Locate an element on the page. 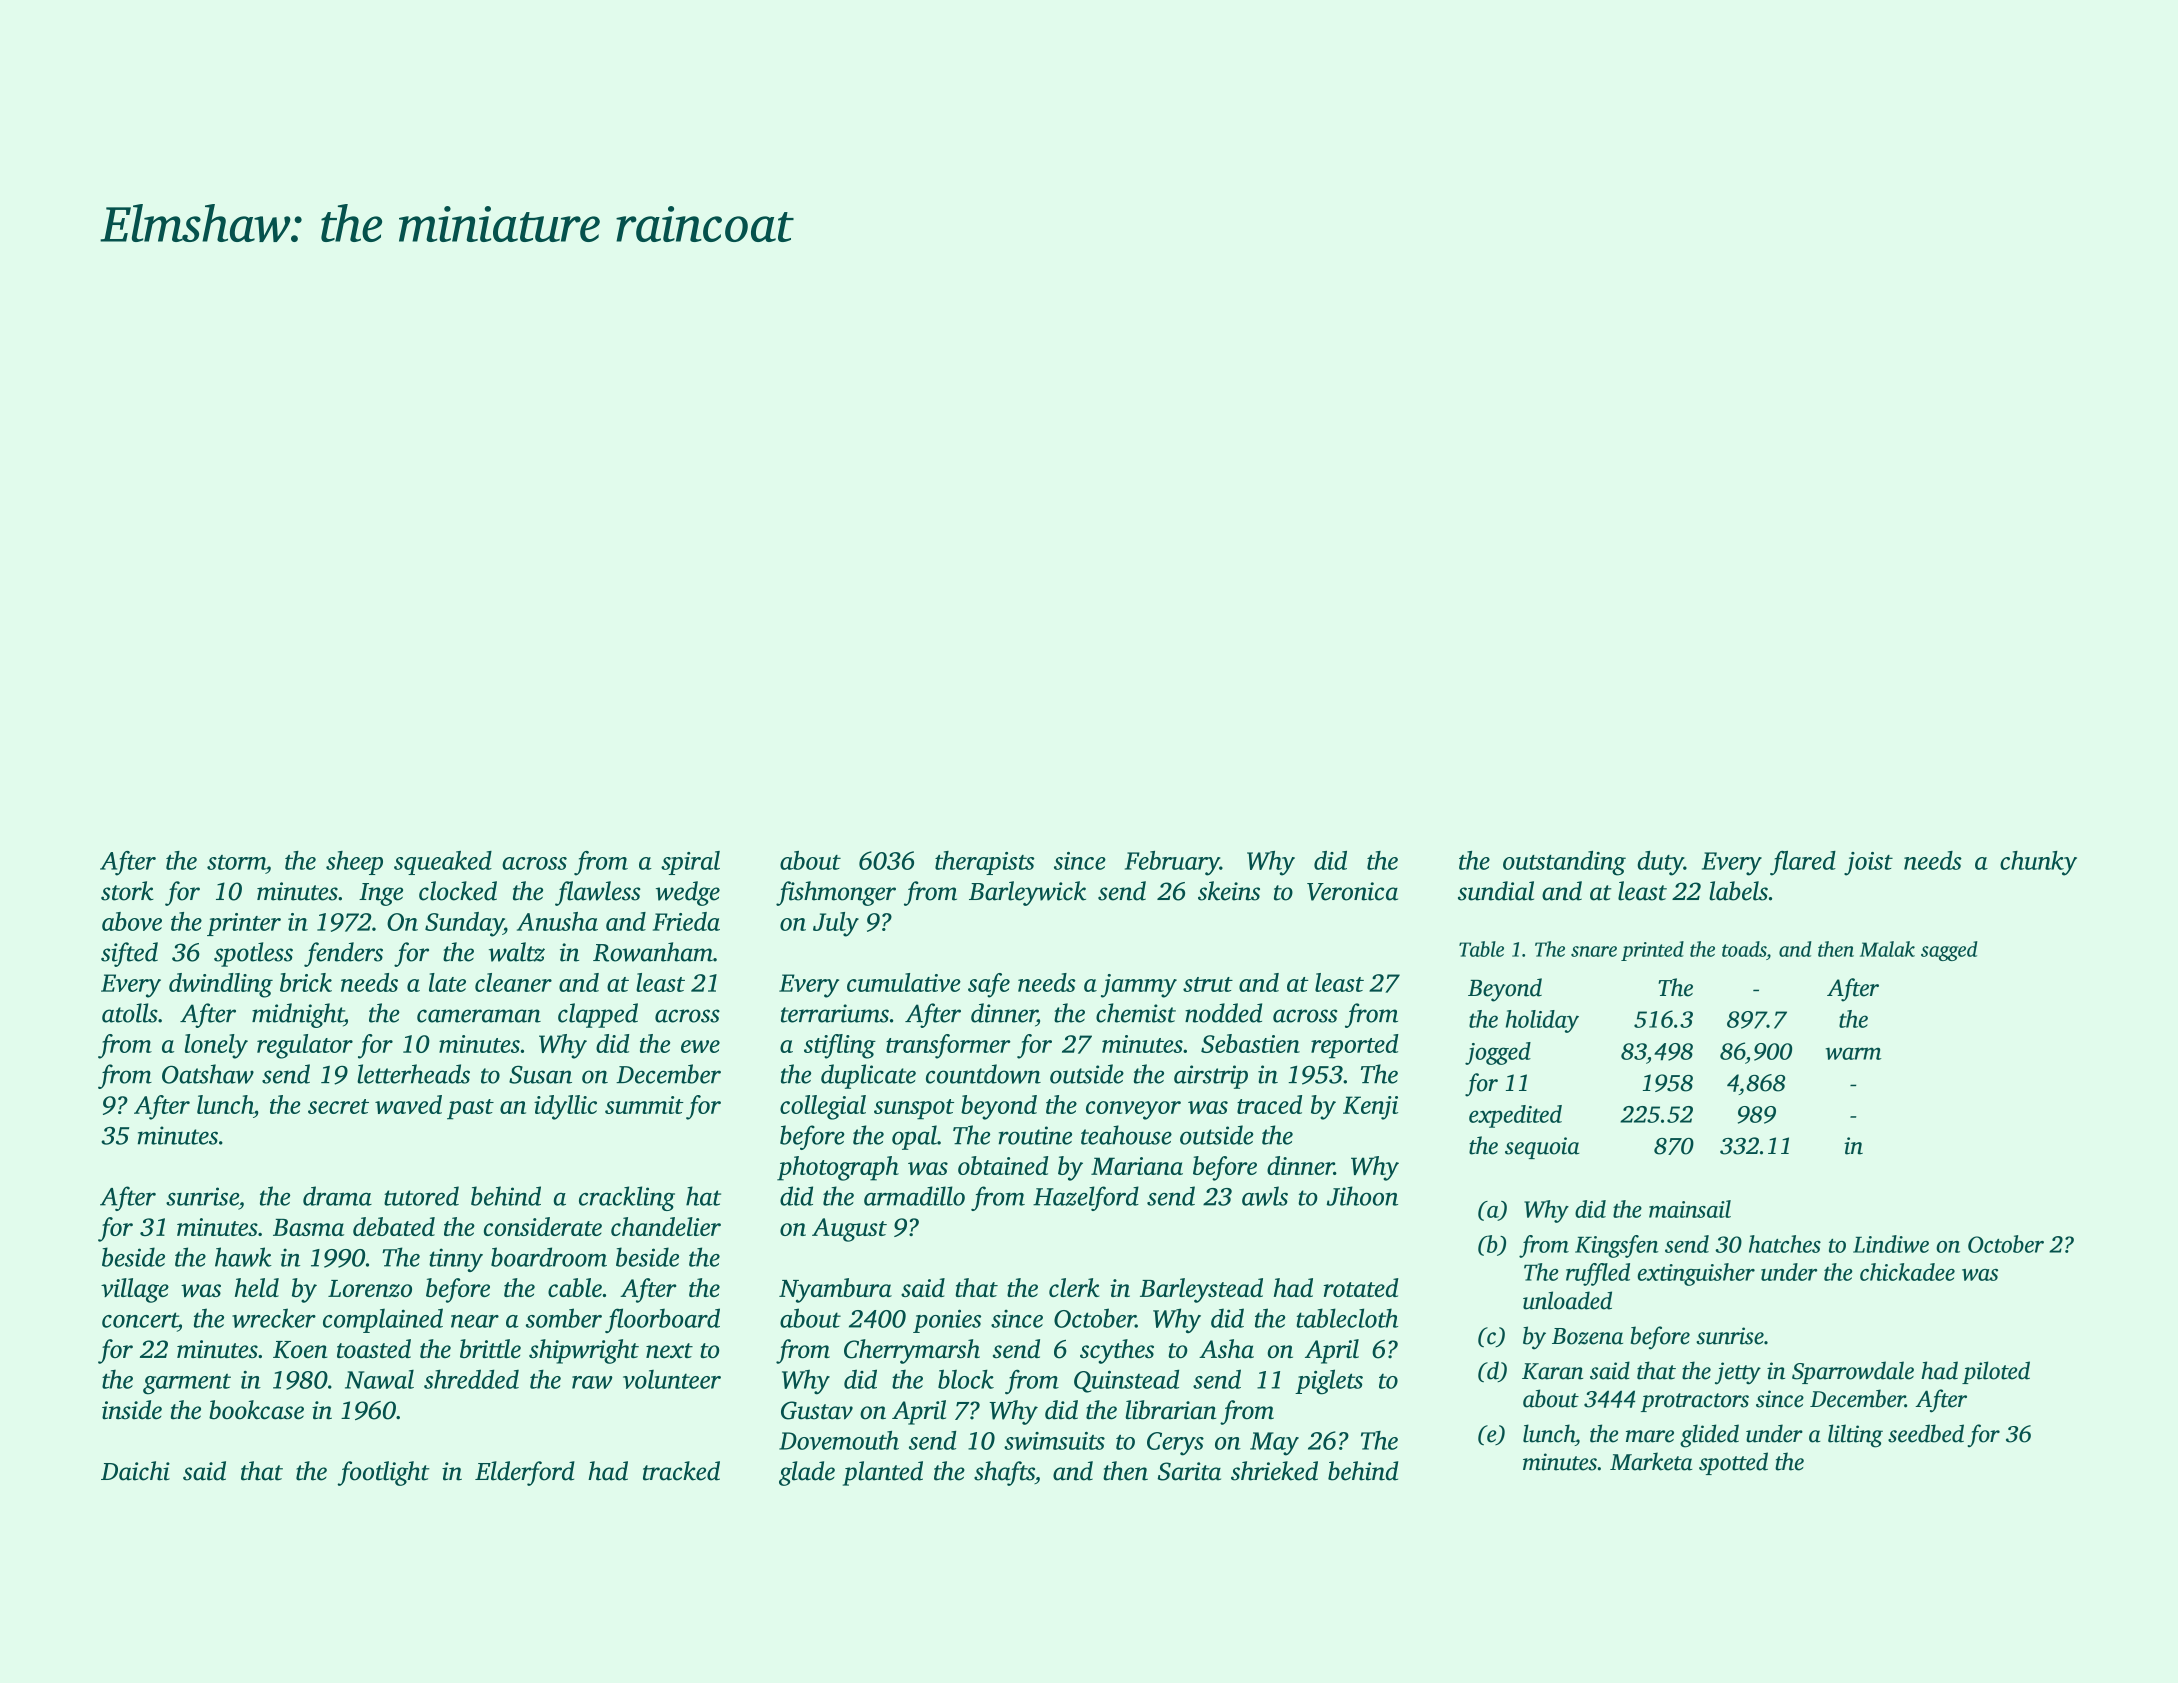 Image resolution: width=2178 pixels, height=1683 pixels. Lindiwe is located at coordinates (1891, 1244).
